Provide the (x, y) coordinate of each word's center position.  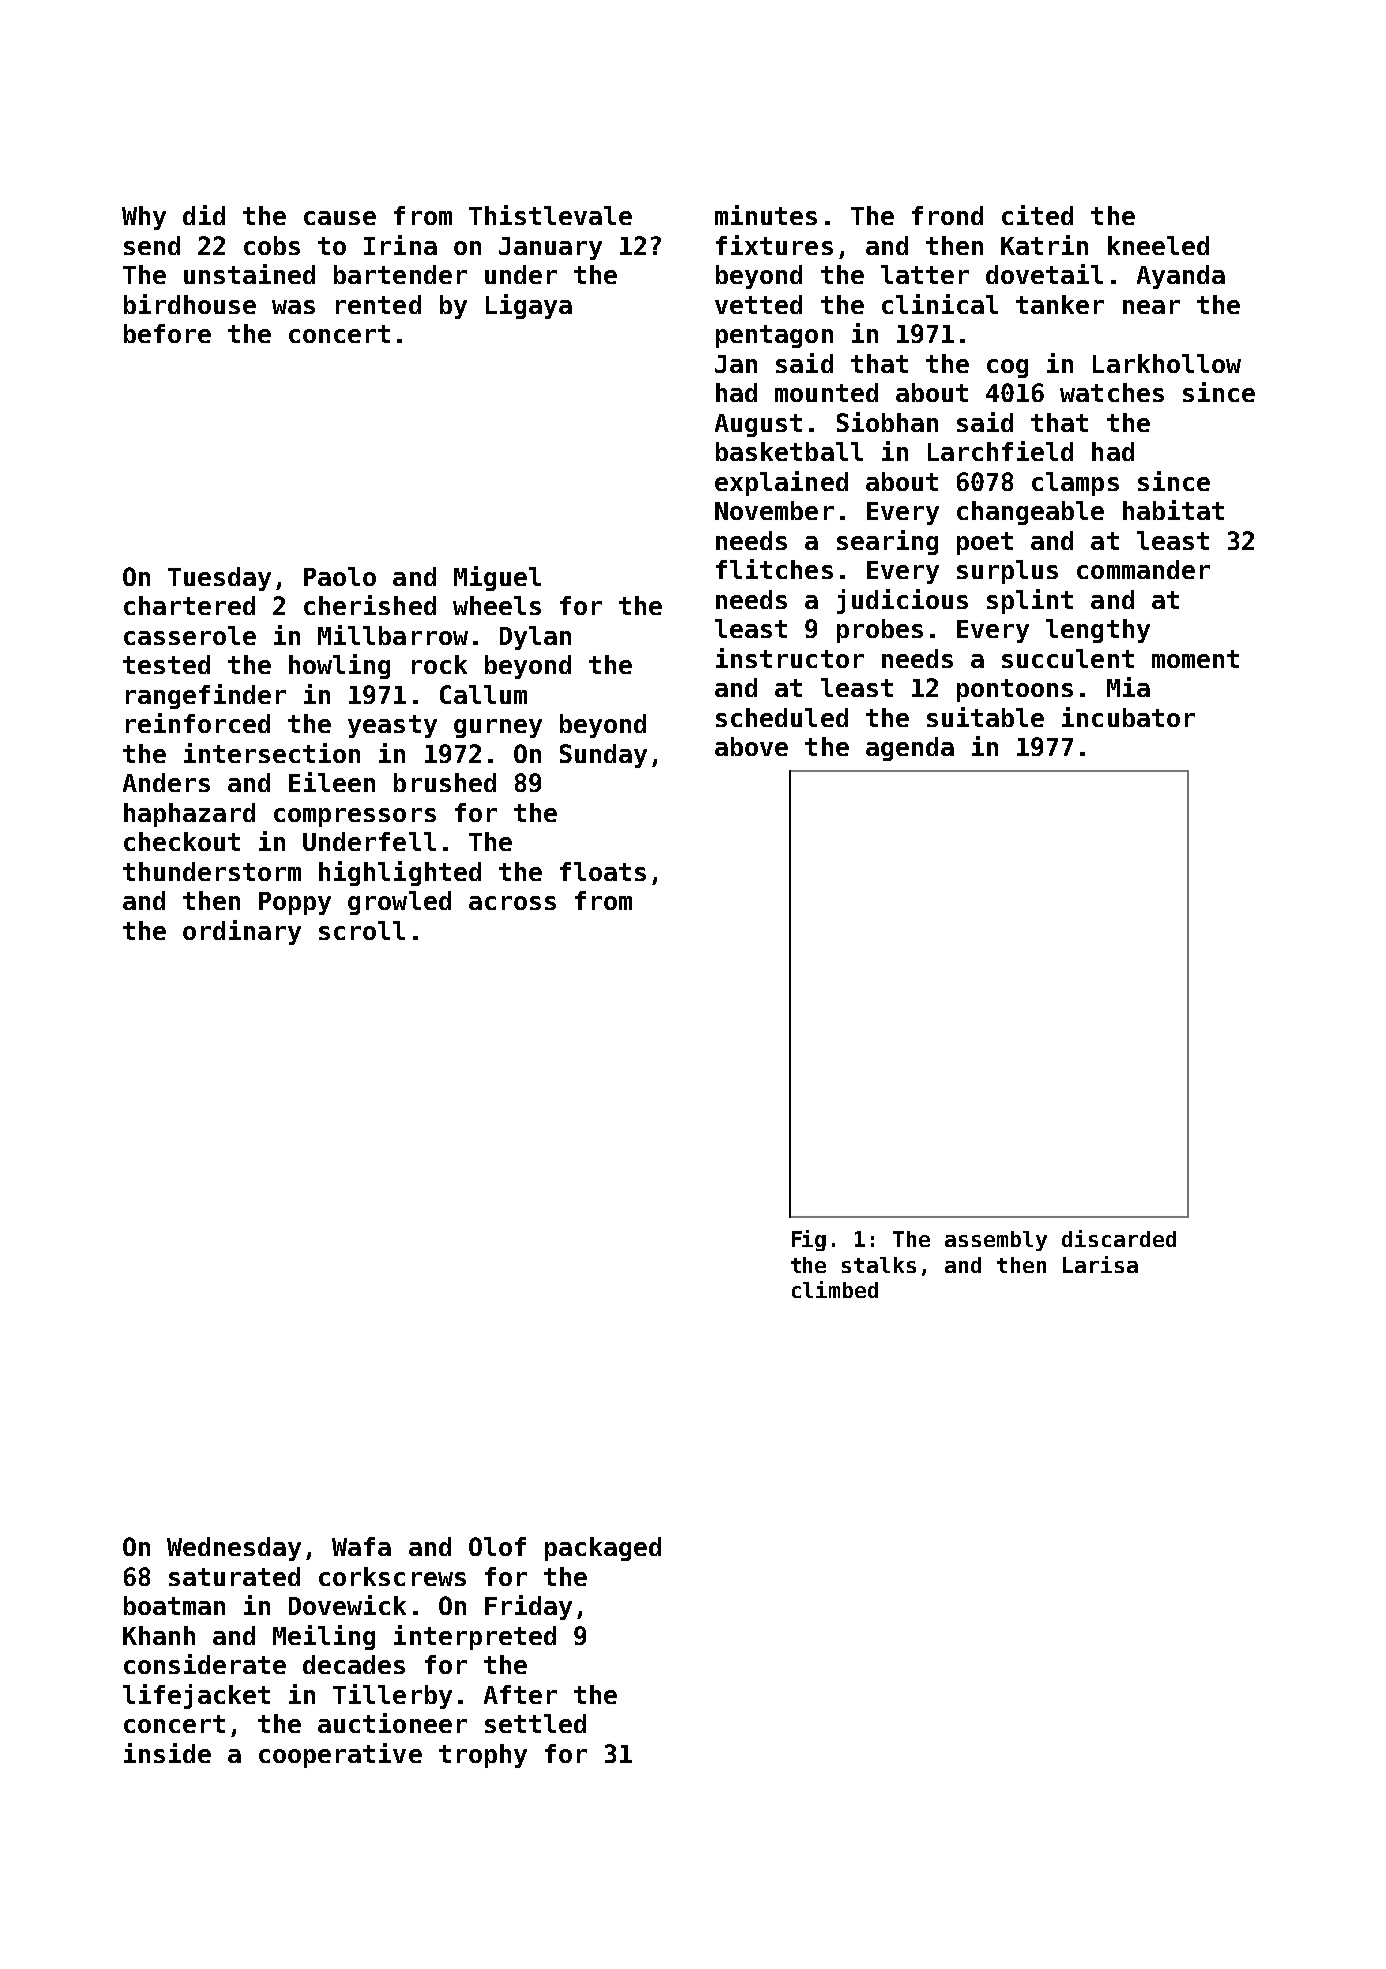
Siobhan (887, 422)
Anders (166, 782)
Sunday (603, 756)
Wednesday (234, 1549)
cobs (272, 245)
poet (985, 543)
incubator (1128, 717)
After (520, 1694)
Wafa (361, 1546)
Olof (497, 1546)
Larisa (1100, 1264)
